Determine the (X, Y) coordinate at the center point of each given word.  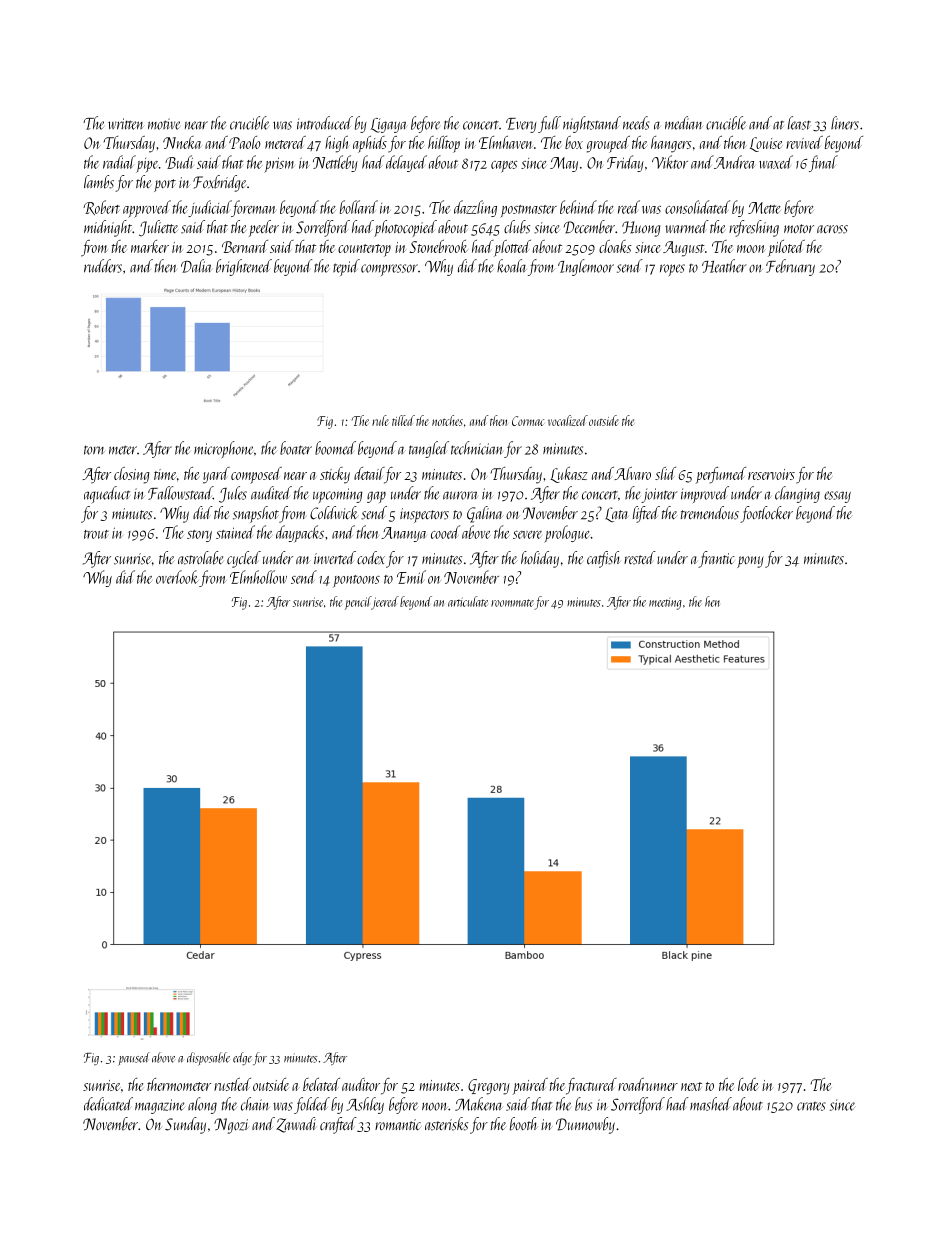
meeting (665, 604)
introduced (325, 123)
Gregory (489, 1087)
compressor (389, 270)
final (823, 163)
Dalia (196, 266)
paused (133, 1059)
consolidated (697, 207)
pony (750, 562)
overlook (177, 577)
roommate (512, 603)
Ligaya (388, 125)
